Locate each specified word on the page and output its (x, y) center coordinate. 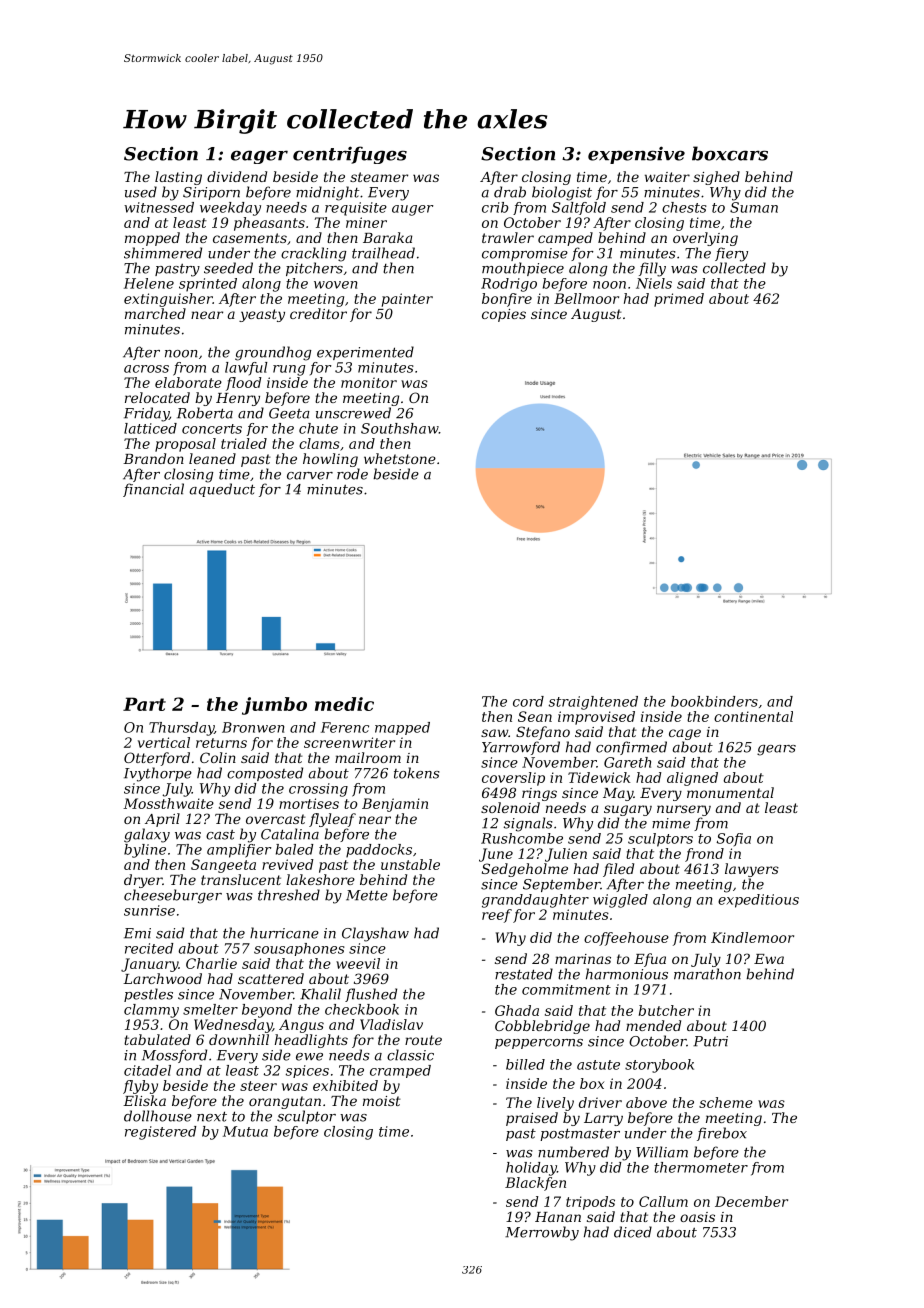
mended (653, 1025)
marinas (583, 959)
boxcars (730, 153)
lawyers (752, 870)
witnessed (159, 207)
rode (352, 474)
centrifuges (350, 155)
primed (679, 300)
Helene (149, 283)
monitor (369, 382)
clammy (151, 1011)
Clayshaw (375, 934)
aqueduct (222, 490)
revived (288, 864)
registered (161, 1133)
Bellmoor (586, 298)
